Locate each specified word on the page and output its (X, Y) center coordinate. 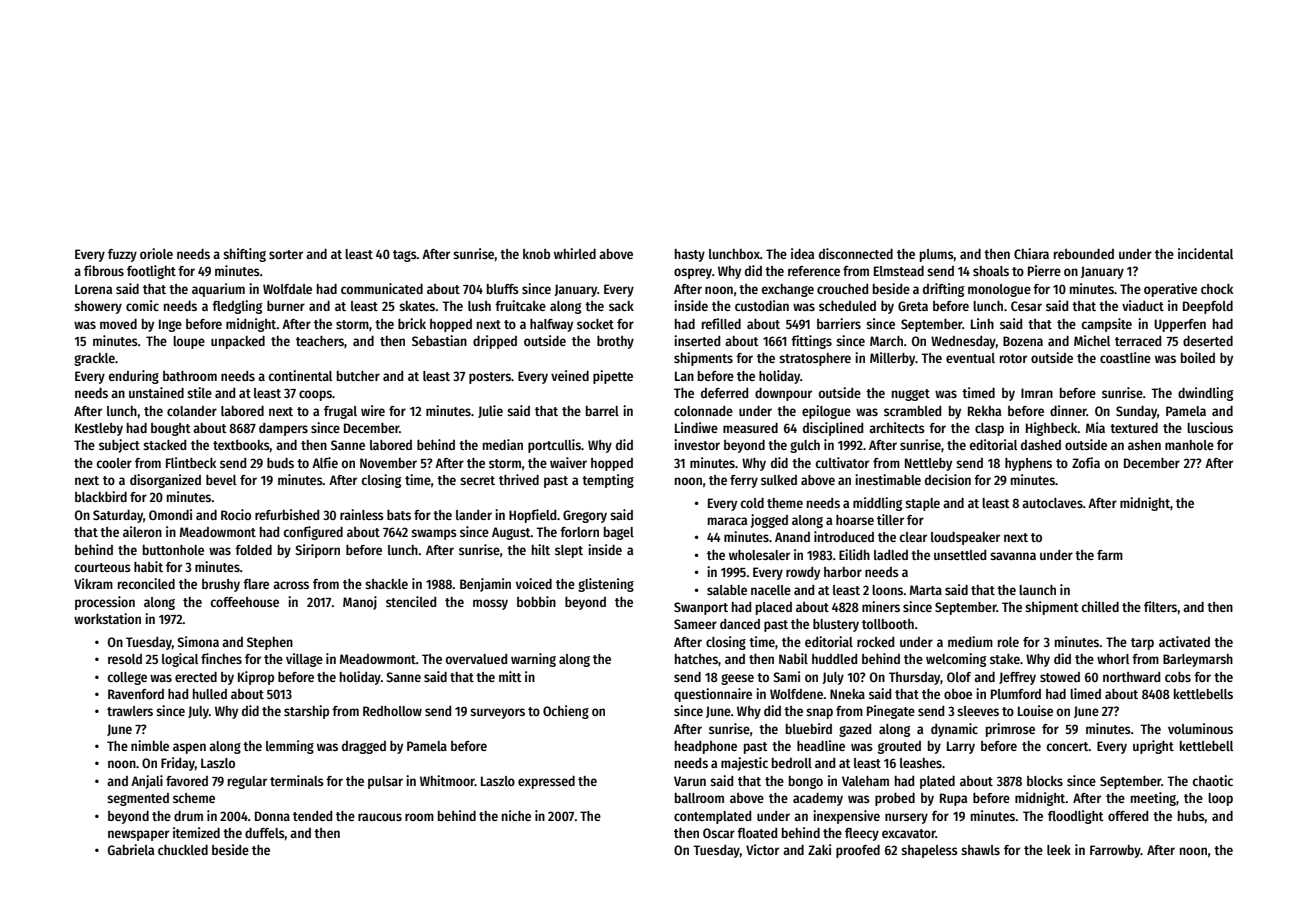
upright (1153, 747)
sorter (286, 254)
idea (802, 253)
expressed (546, 782)
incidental (1205, 253)
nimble (150, 745)
